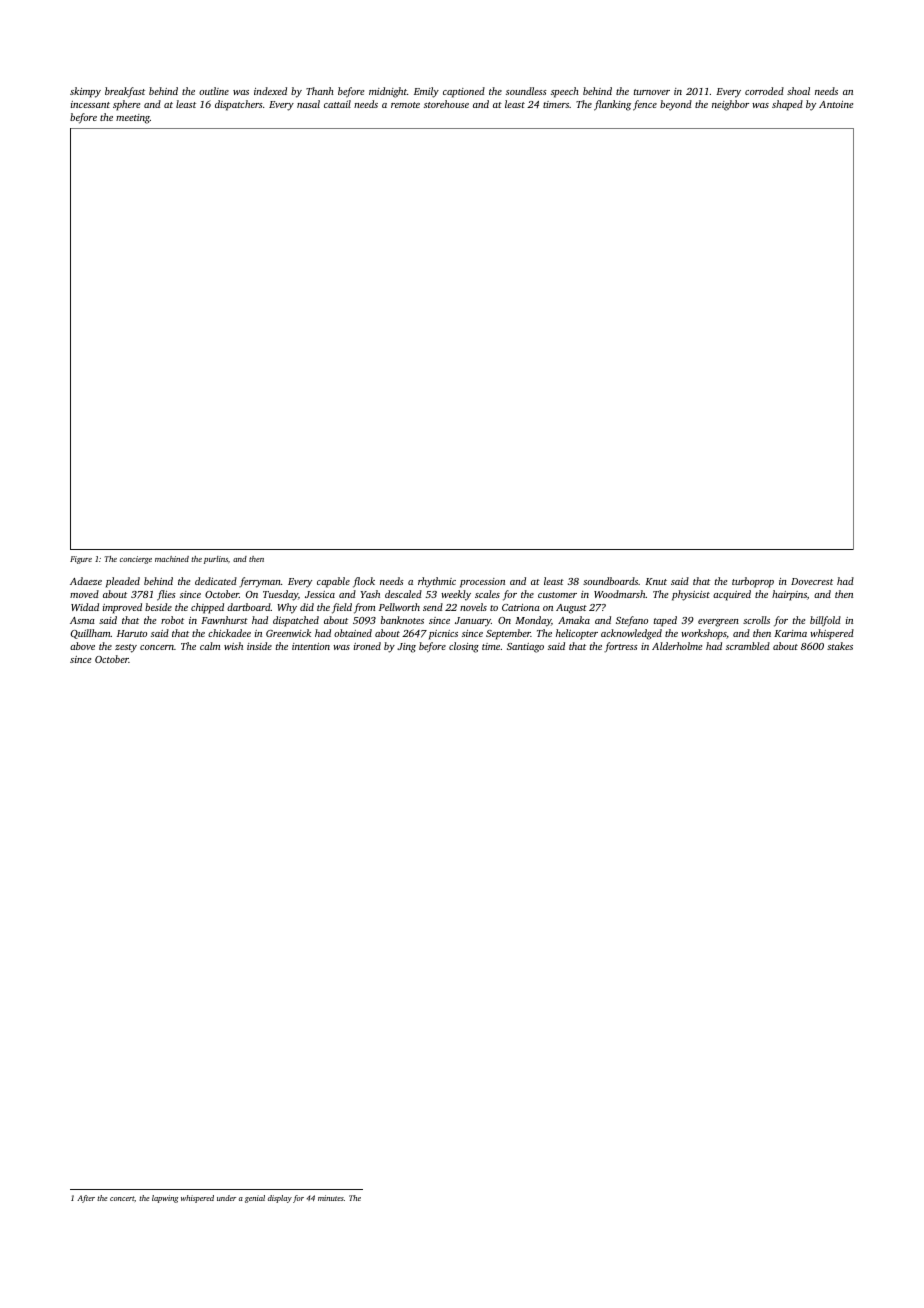 The image size is (924, 1308). What do you see at coordinates (125, 92) in the document?
I see `breakfast` at bounding box center [125, 92].
